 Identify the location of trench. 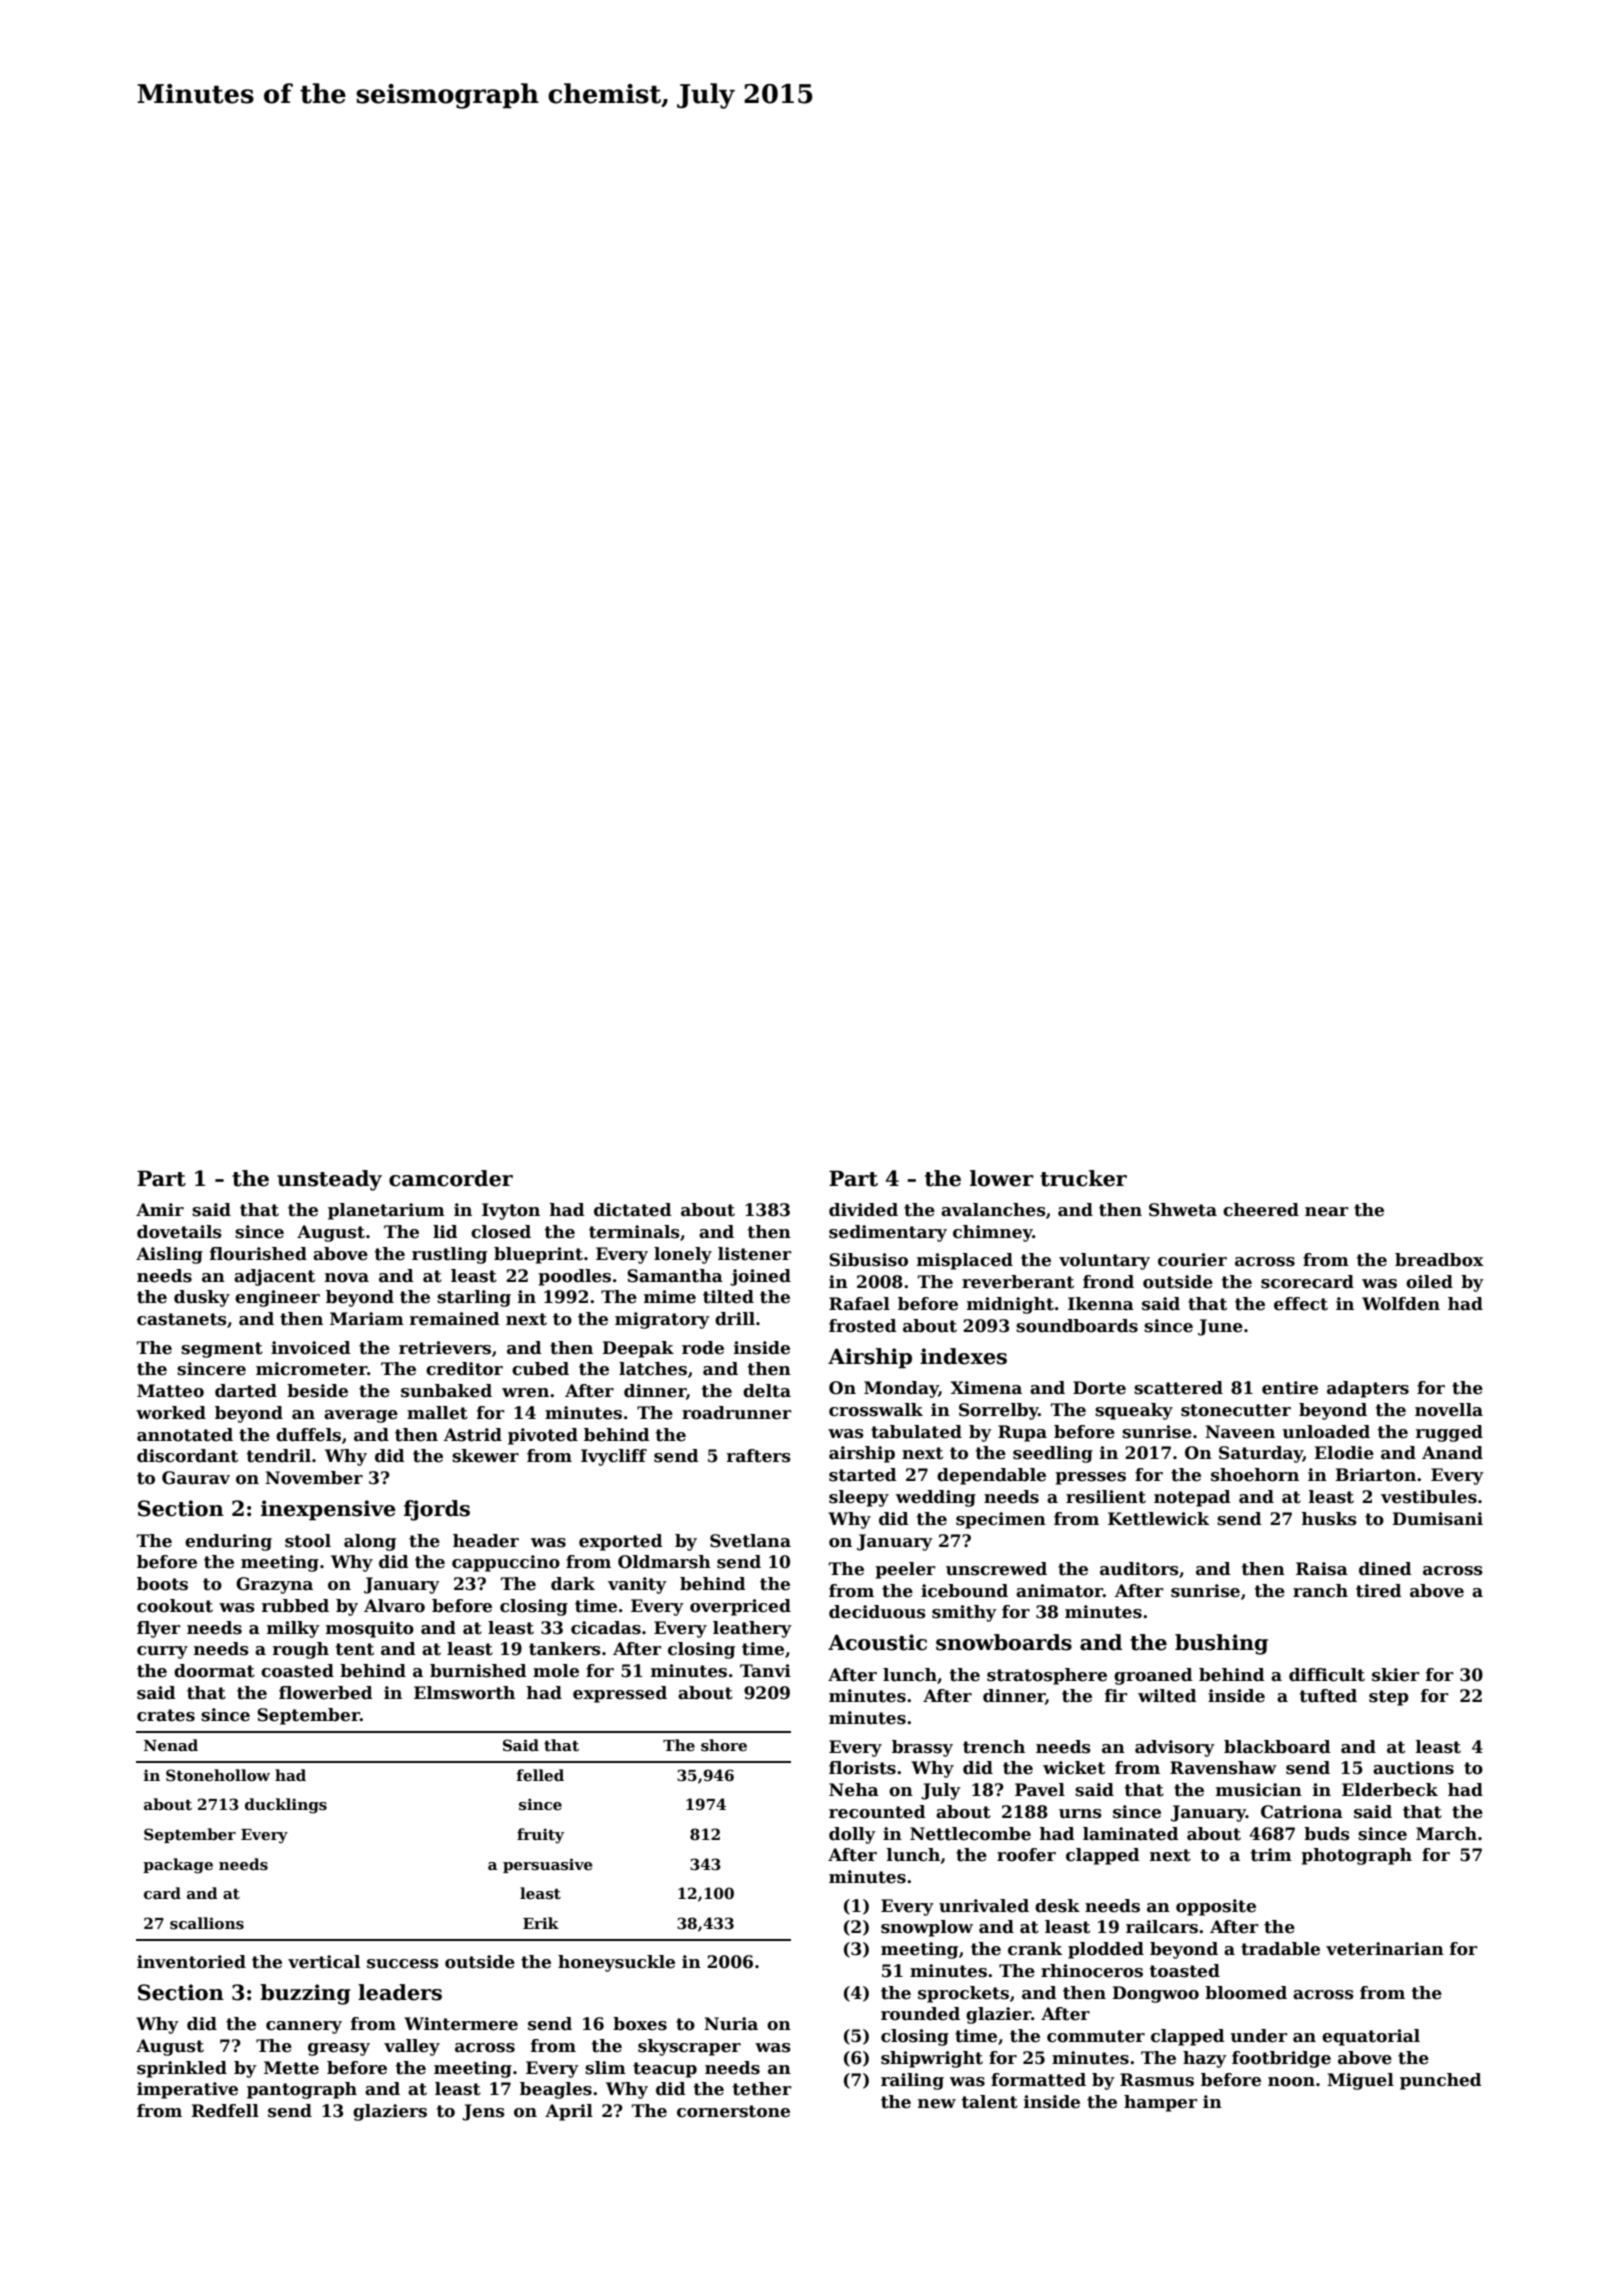
(994, 1747).
